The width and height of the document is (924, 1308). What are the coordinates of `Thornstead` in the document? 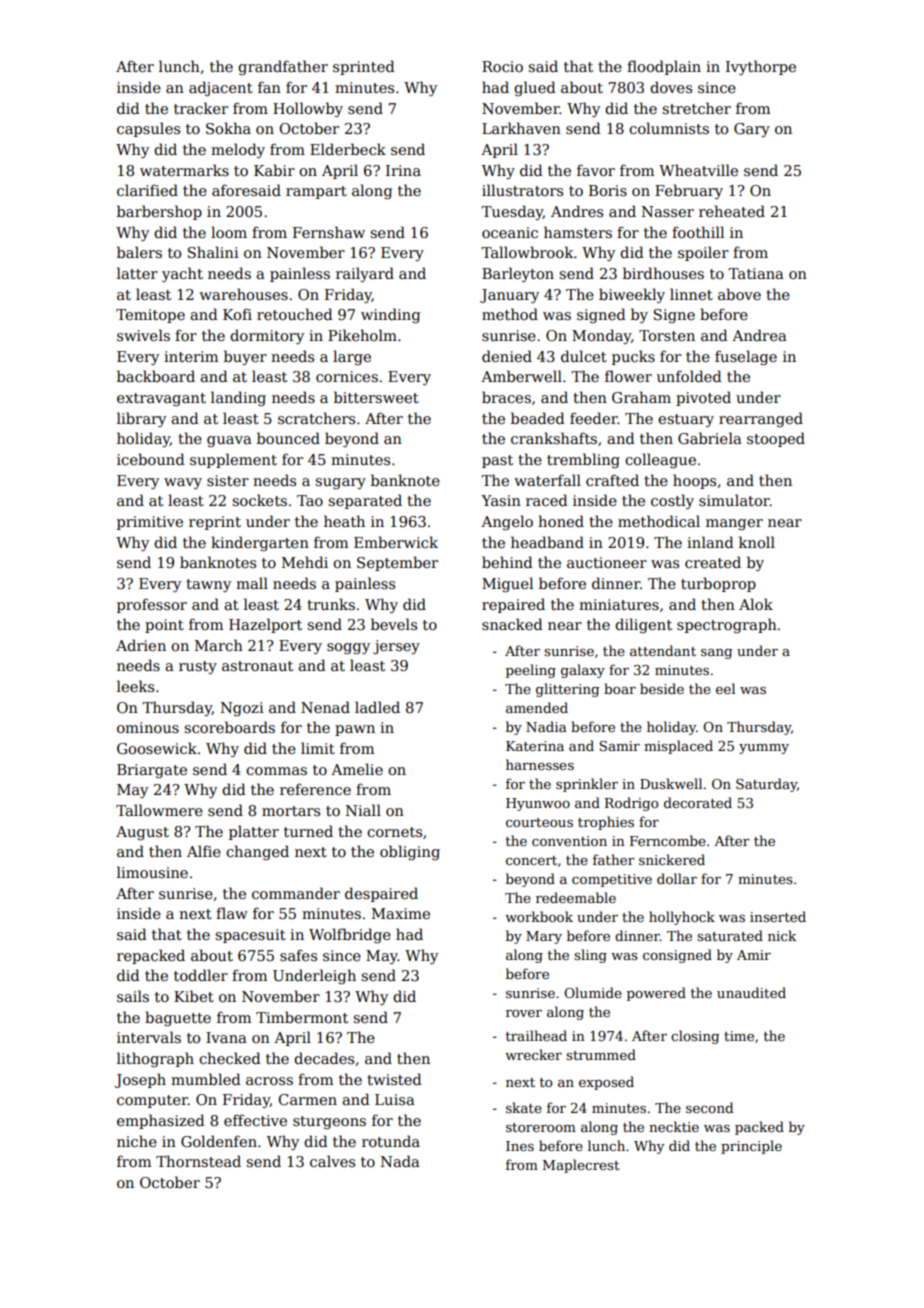 It's located at (198, 1161).
